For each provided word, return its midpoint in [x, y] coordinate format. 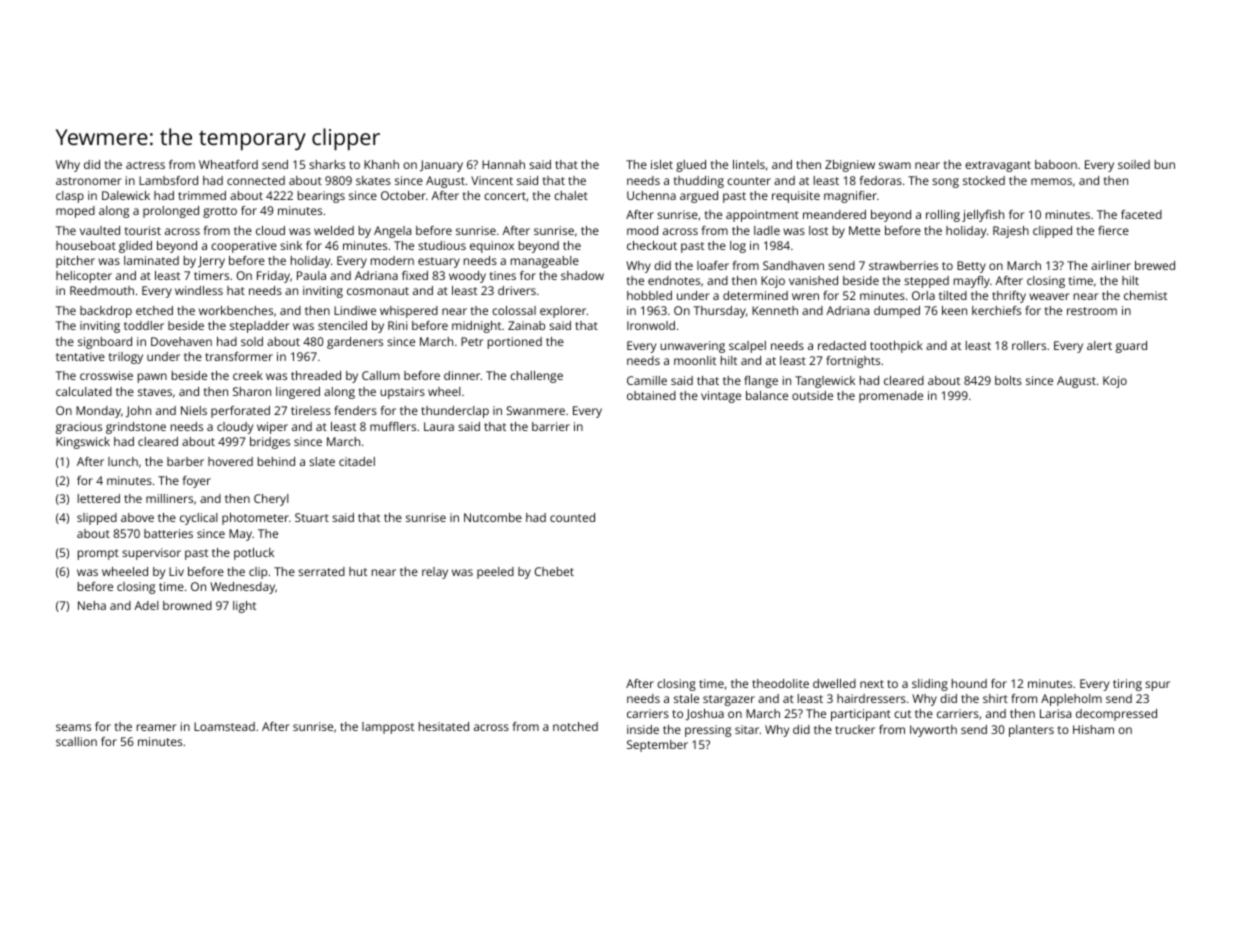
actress [145, 165]
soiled [1134, 164]
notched [575, 726]
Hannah [503, 164]
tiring [1127, 685]
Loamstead [224, 726]
